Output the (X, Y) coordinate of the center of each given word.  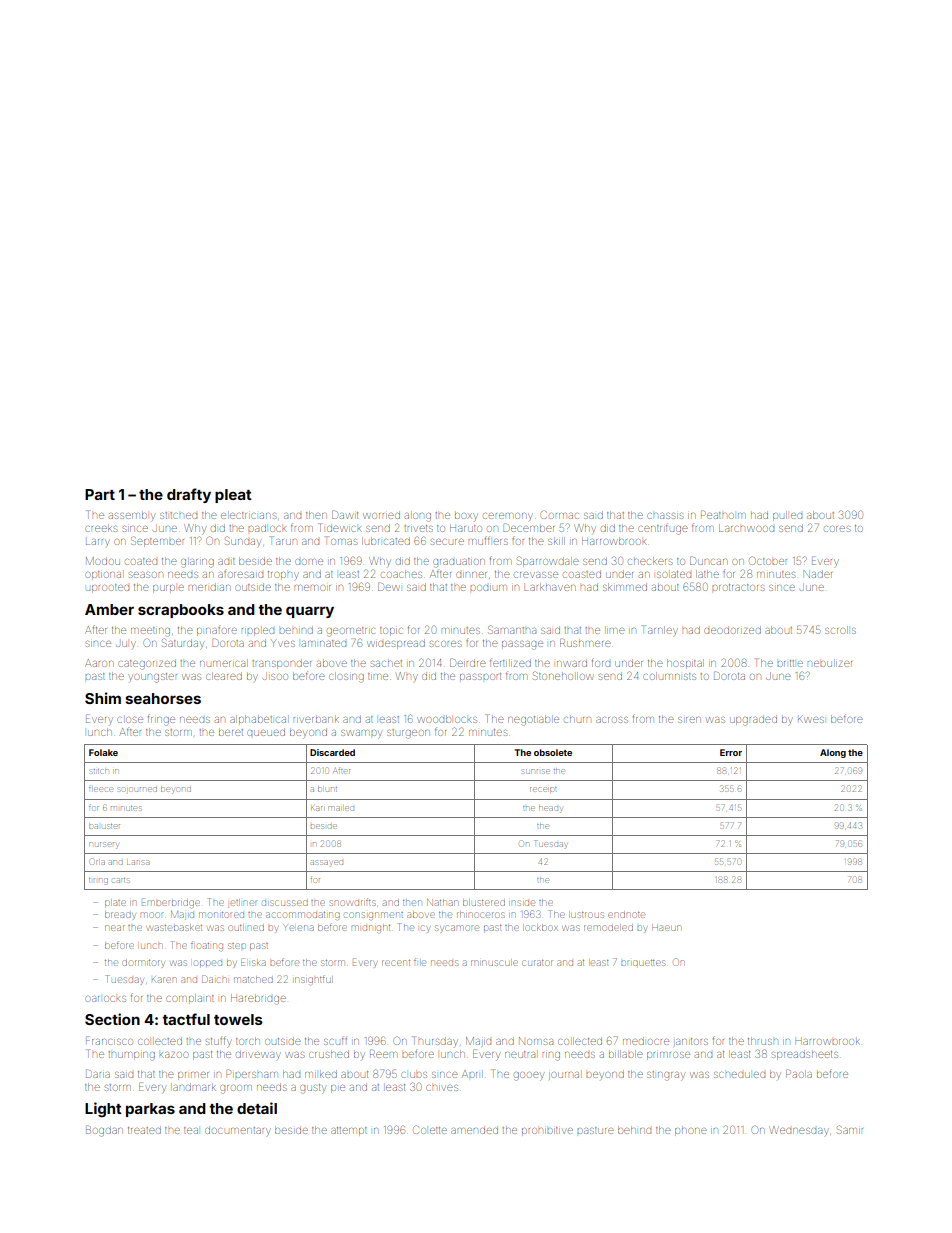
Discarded (332, 752)
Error (731, 752)
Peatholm (723, 514)
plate (115, 903)
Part (100, 494)
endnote (626, 915)
